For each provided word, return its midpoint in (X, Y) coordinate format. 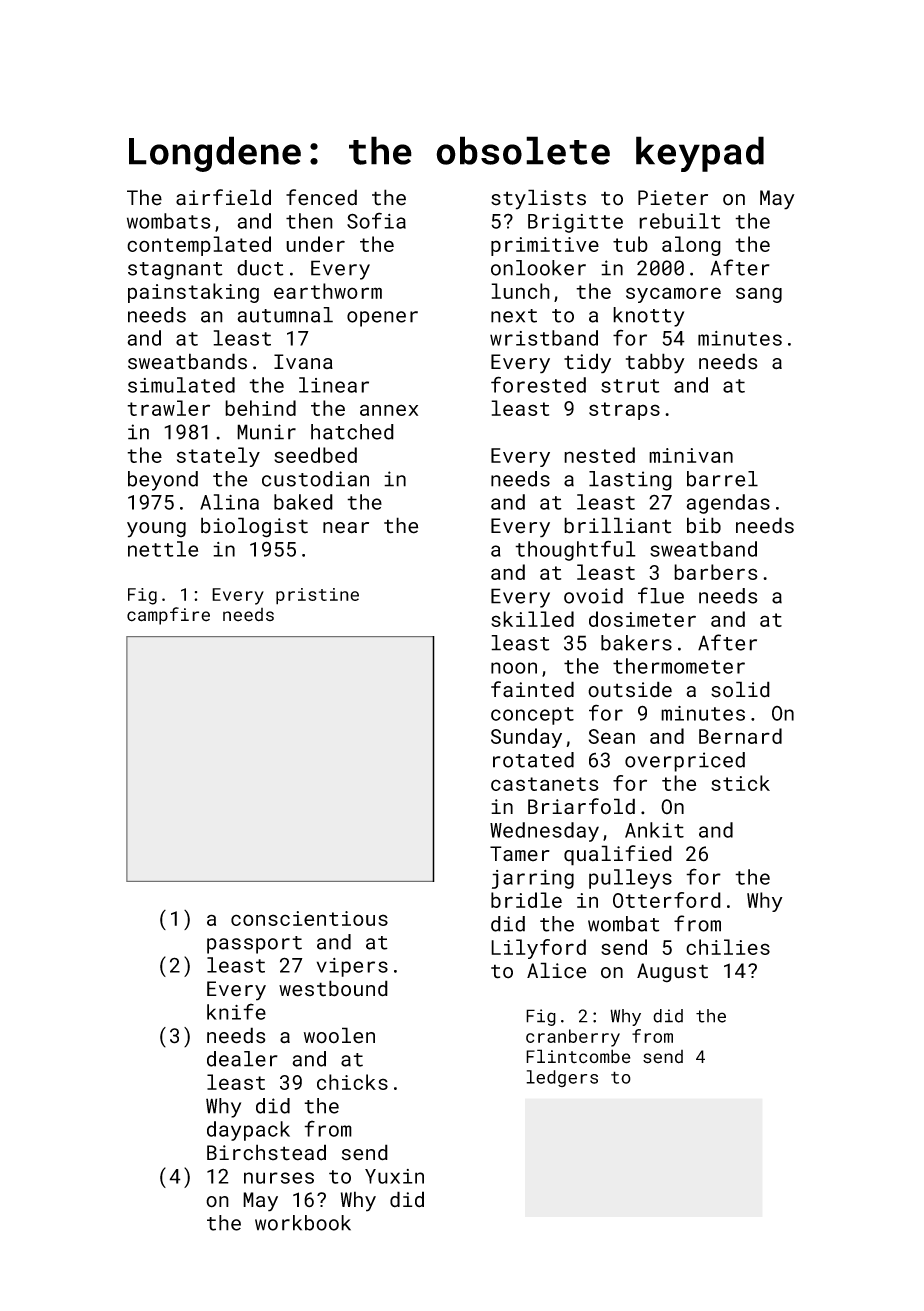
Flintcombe (578, 1056)
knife (236, 1011)
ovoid (593, 596)
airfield (223, 197)
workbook (303, 1223)
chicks (352, 1082)
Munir (266, 432)
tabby (655, 363)
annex (389, 410)
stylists (538, 199)
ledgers (562, 1078)
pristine (317, 596)
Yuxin (394, 1176)
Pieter (673, 198)
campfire (168, 616)
